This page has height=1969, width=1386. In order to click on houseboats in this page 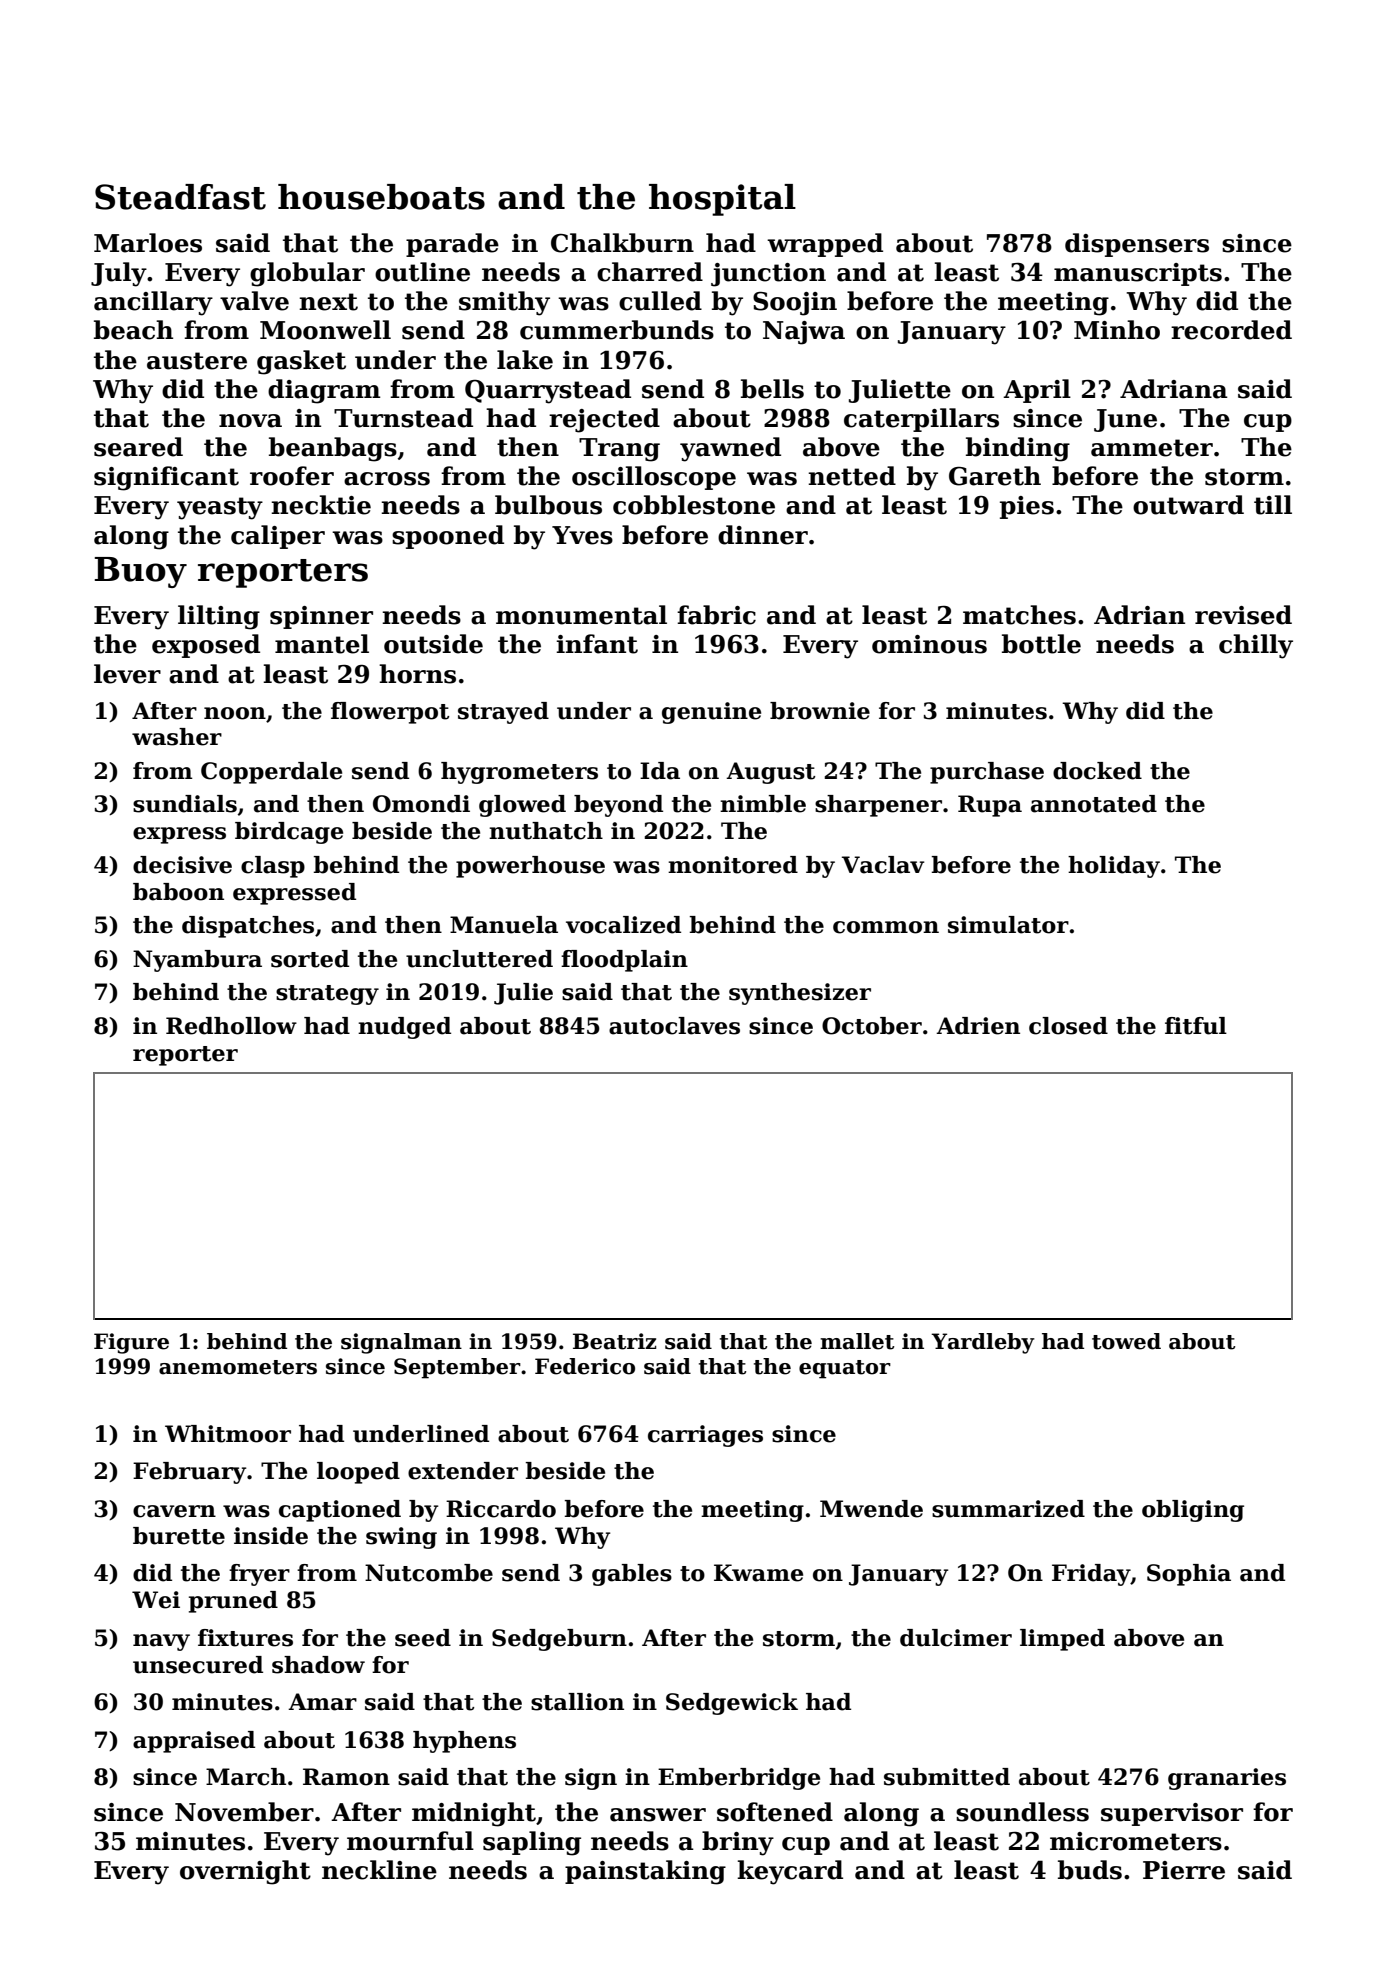, I will do `click(381, 197)`.
